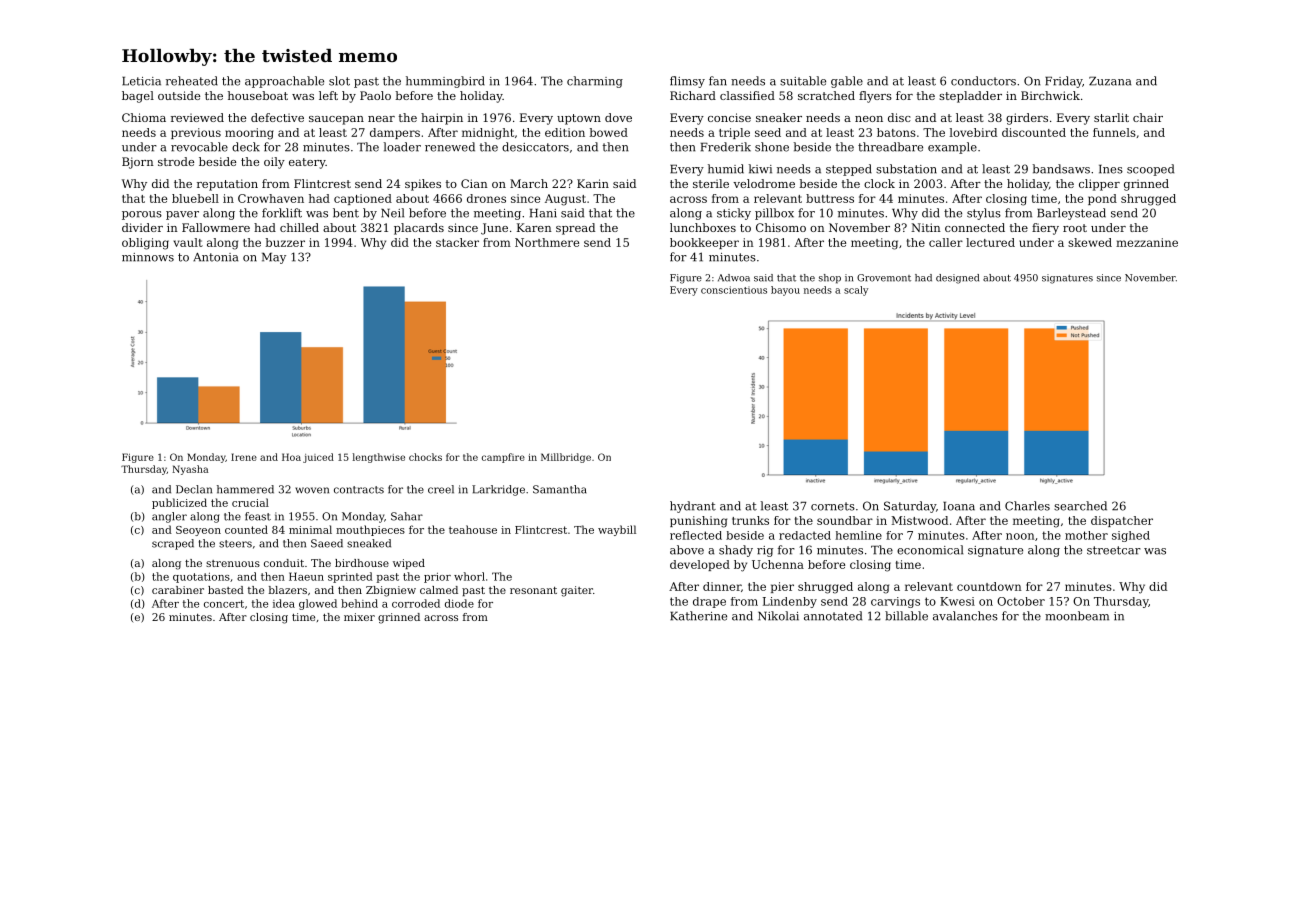 Image resolution: width=1308 pixels, height=924 pixels. What do you see at coordinates (1080, 506) in the screenshot?
I see `searched` at bounding box center [1080, 506].
